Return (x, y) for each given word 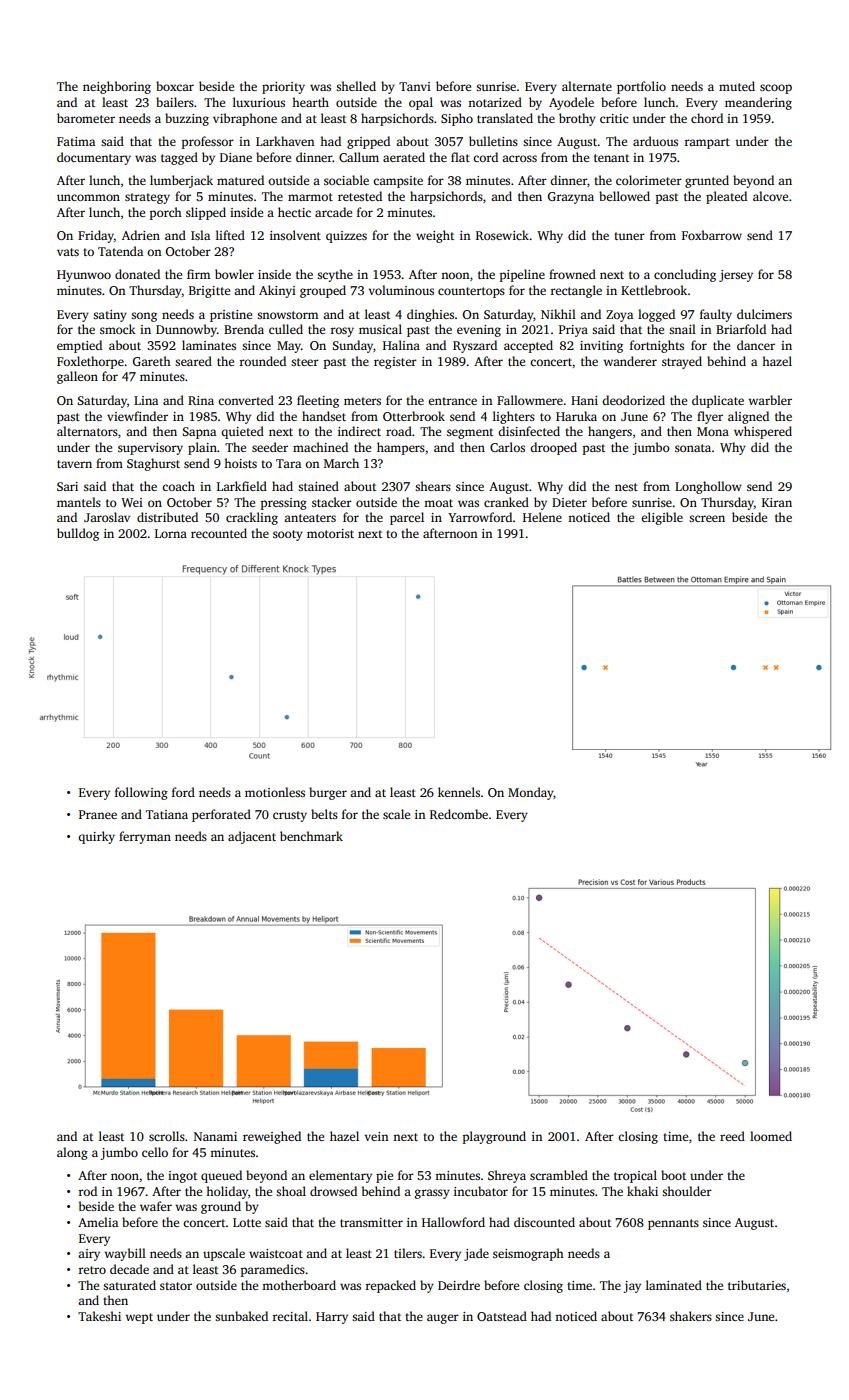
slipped (206, 213)
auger (443, 1319)
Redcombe (459, 814)
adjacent (252, 837)
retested (360, 196)
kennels (459, 792)
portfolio (641, 87)
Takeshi (99, 1316)
